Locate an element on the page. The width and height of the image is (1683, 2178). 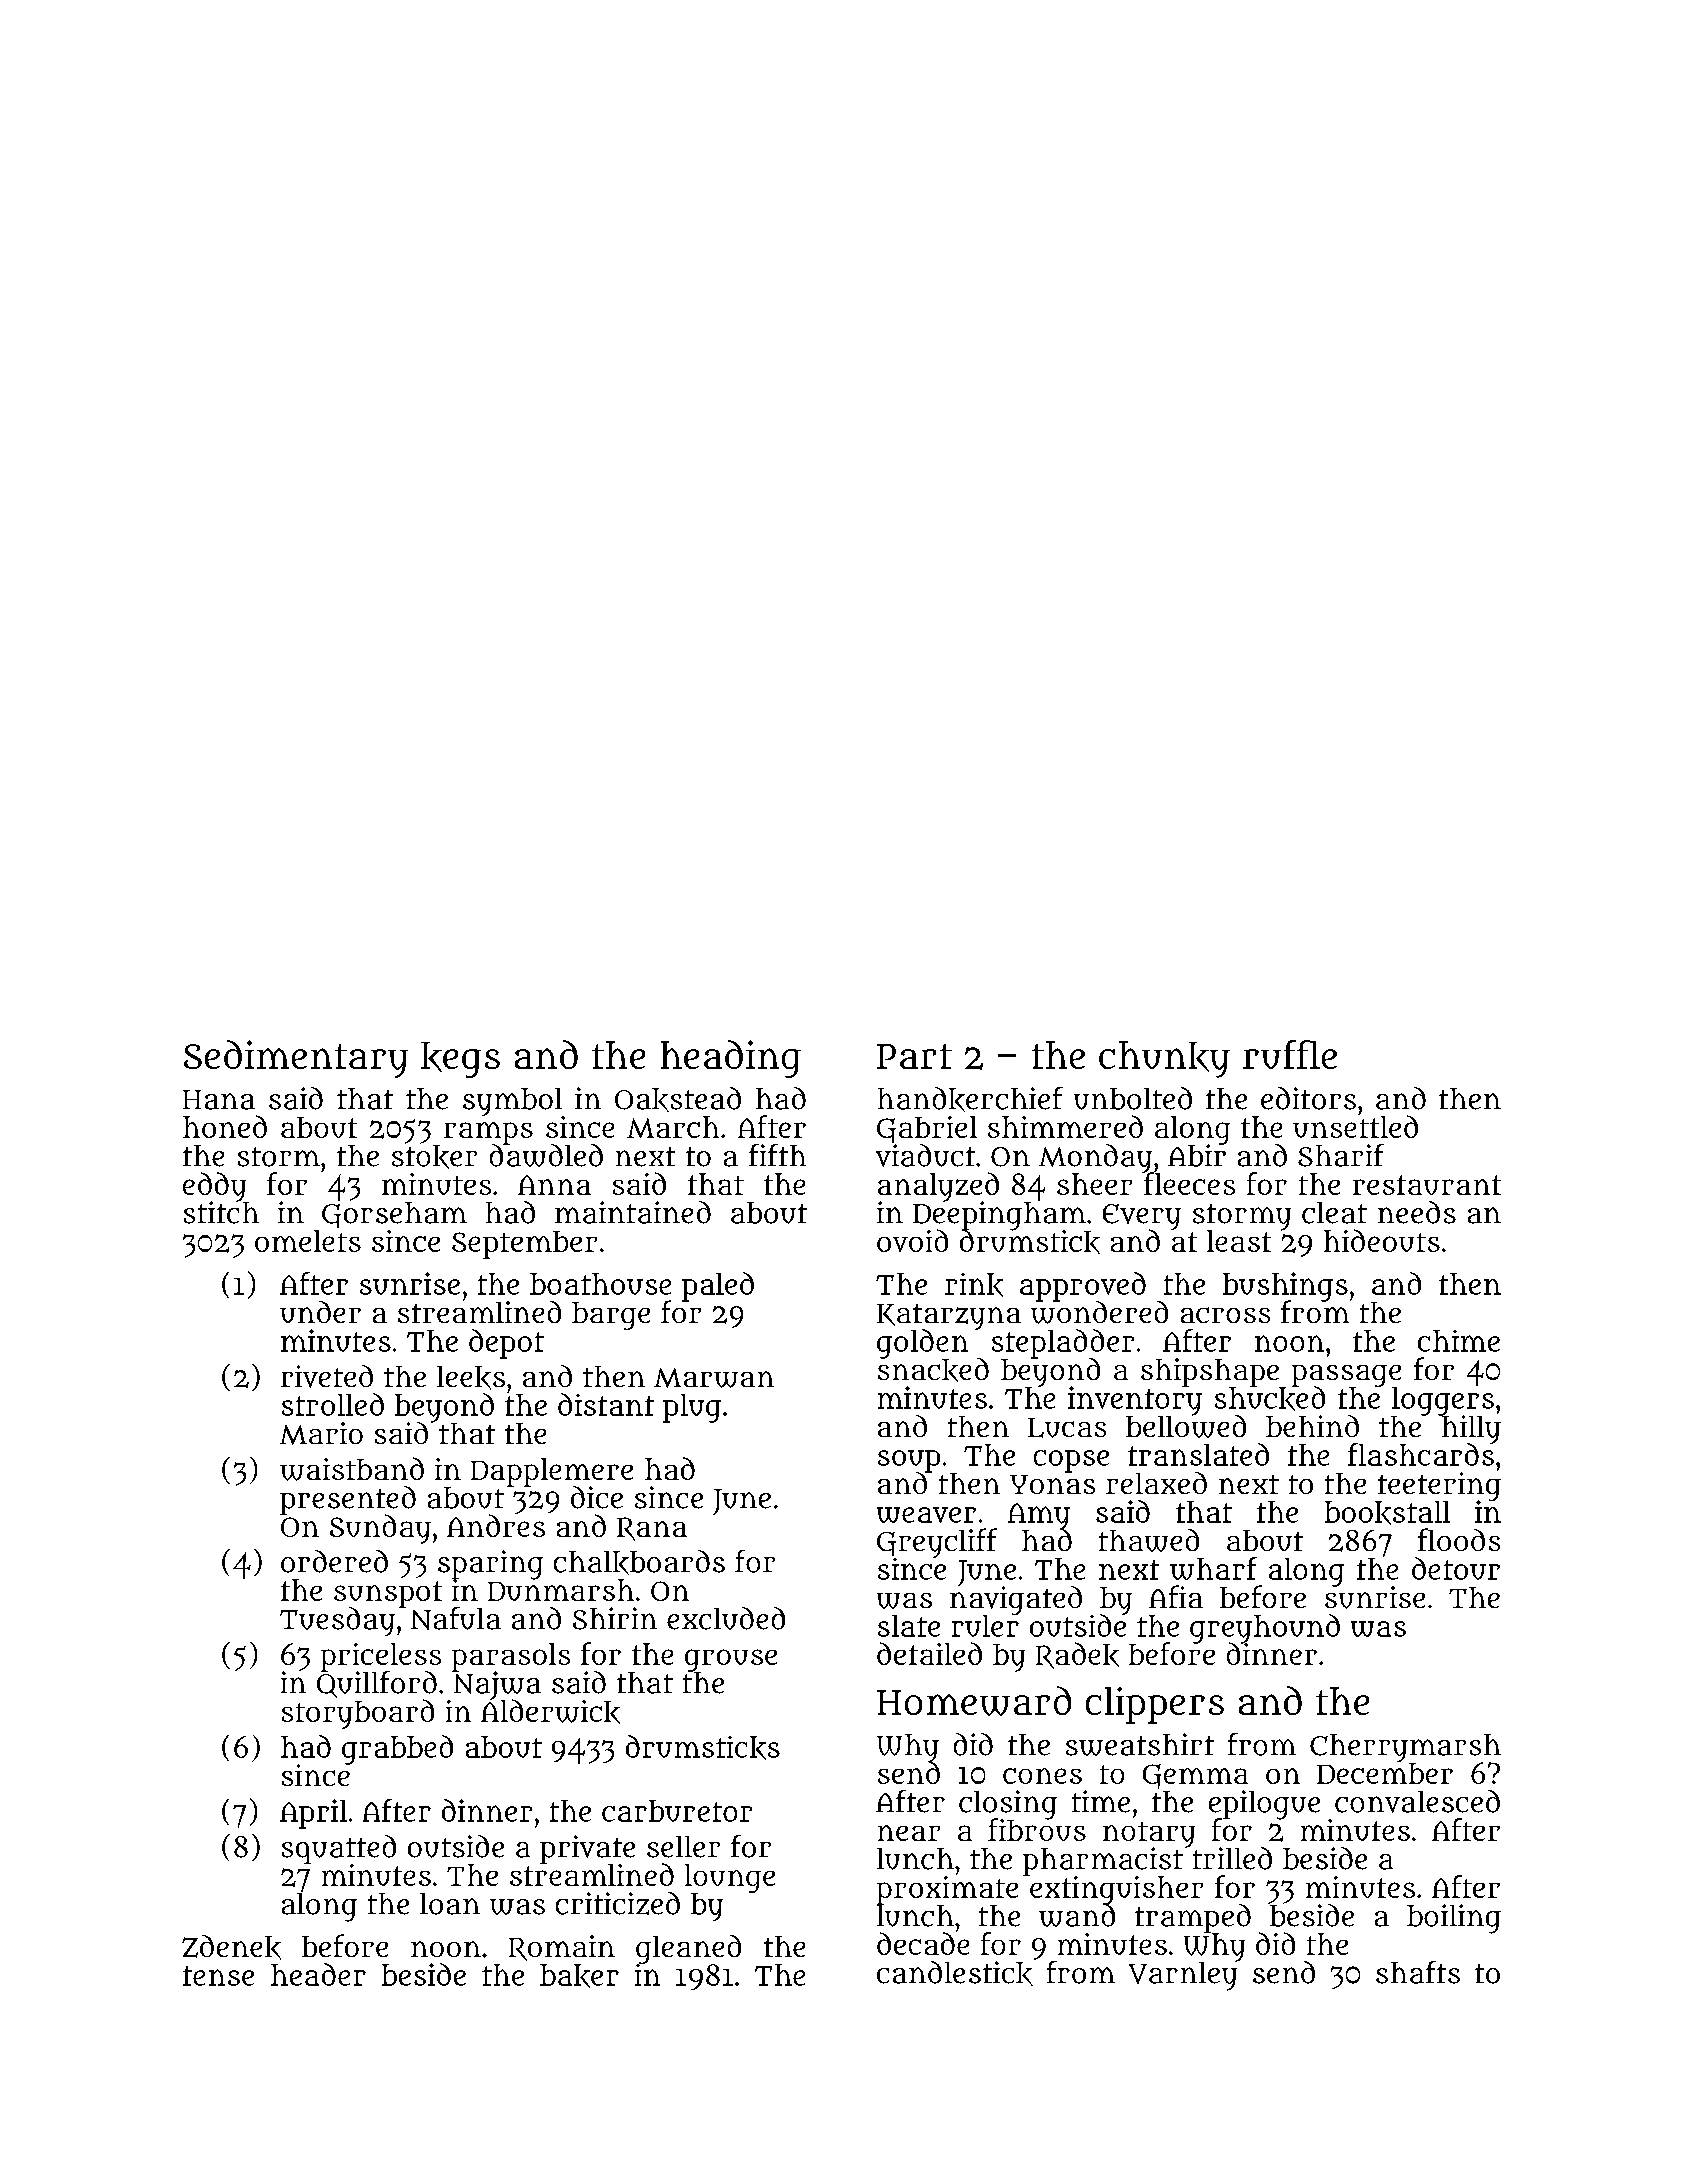
Greycliff is located at coordinates (937, 1543).
